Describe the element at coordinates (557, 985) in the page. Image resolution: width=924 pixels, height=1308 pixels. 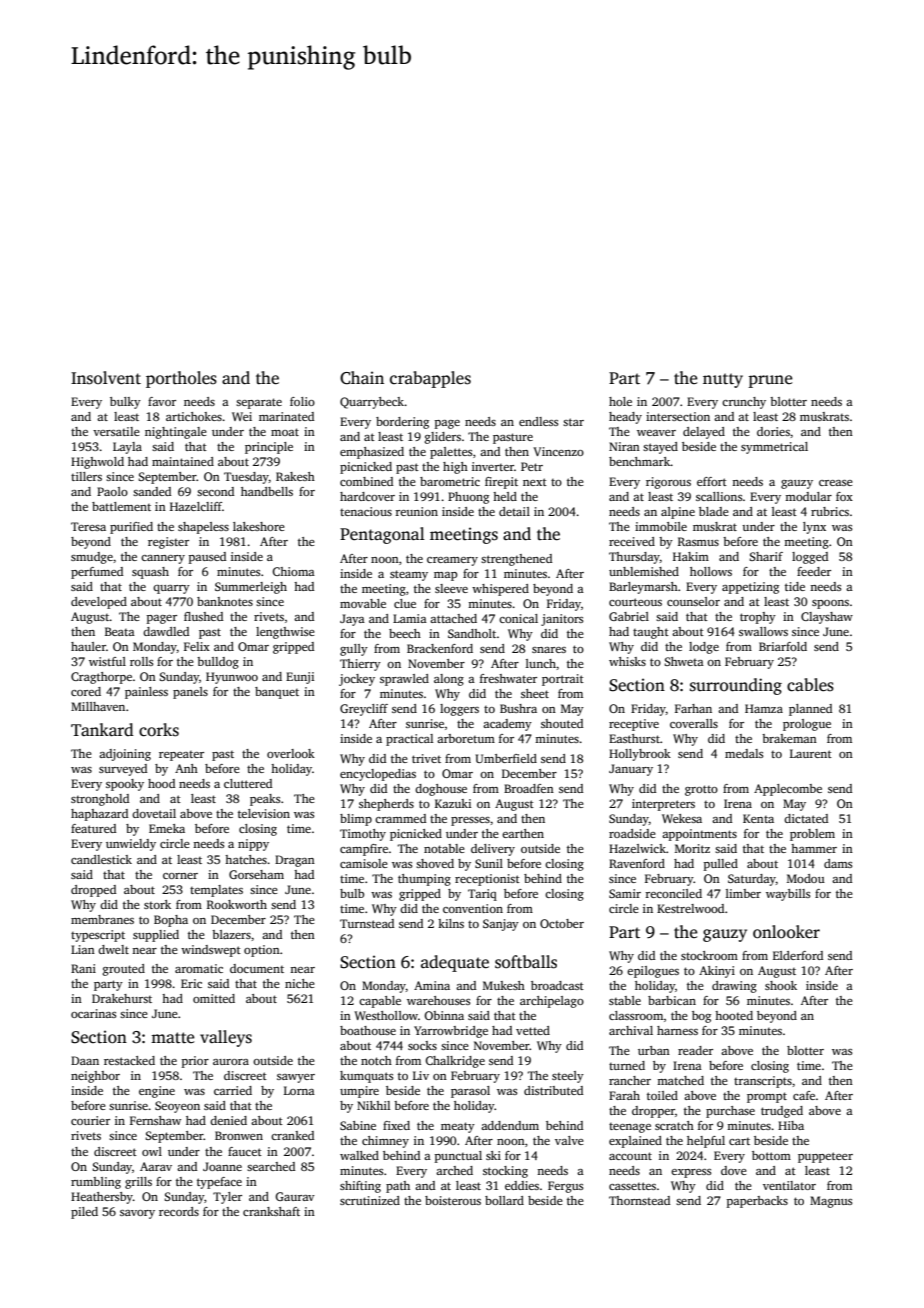
I see `broadcast` at that location.
